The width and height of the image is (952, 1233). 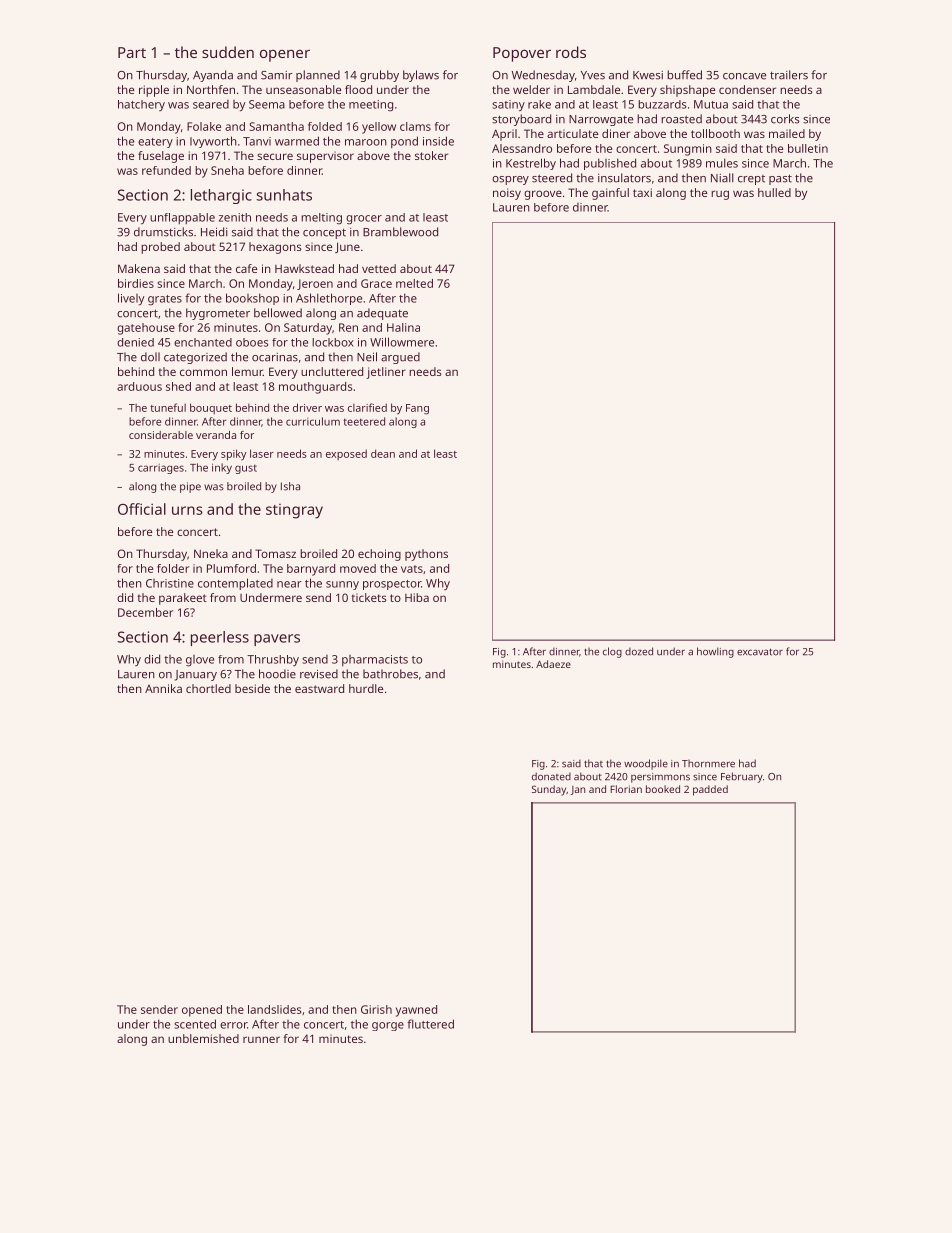 I want to click on beside, so click(x=252, y=688).
